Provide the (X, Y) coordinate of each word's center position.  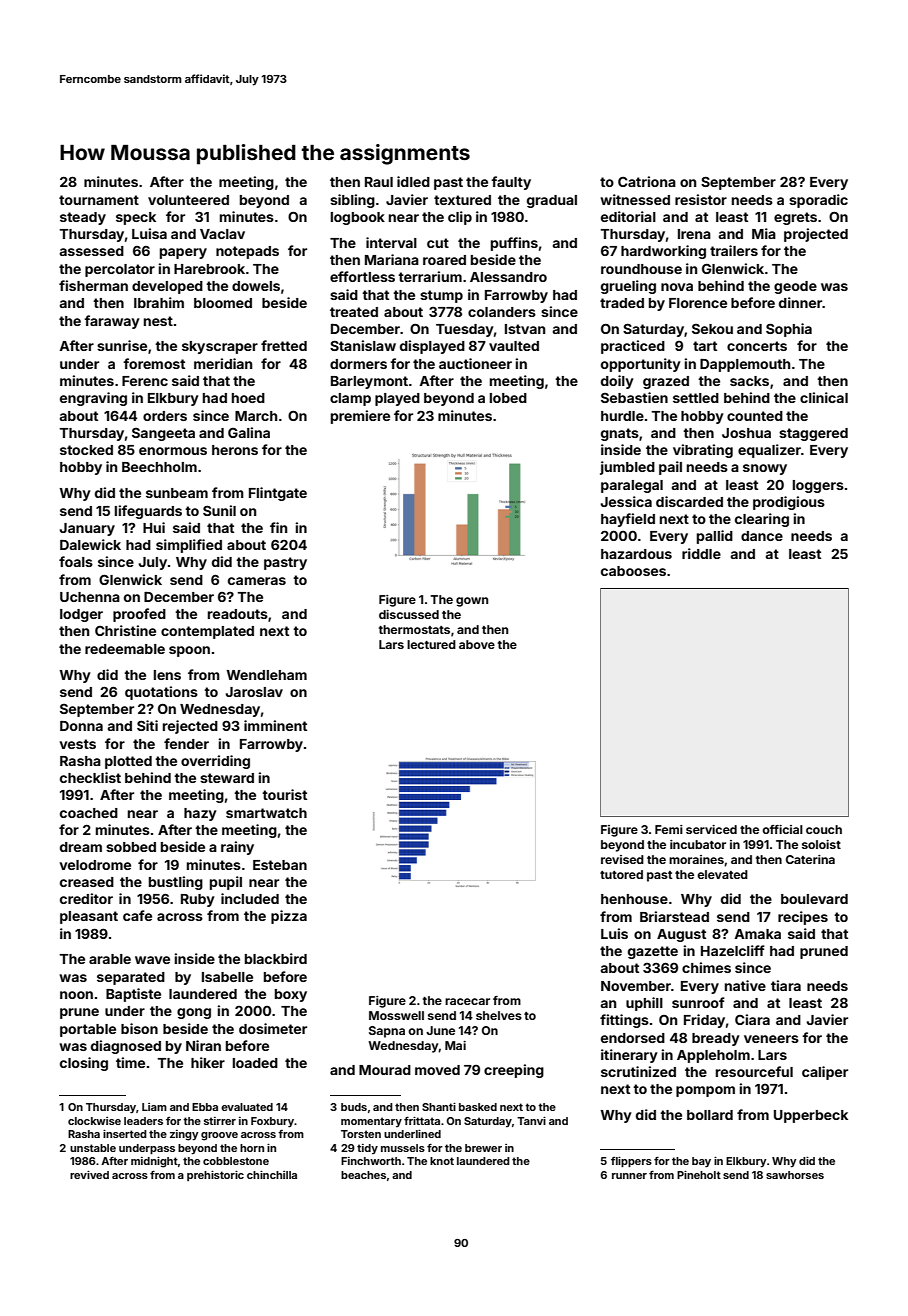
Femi (669, 829)
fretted (284, 345)
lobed (508, 398)
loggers (818, 486)
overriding (215, 762)
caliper (825, 1073)
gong (194, 1013)
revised (622, 859)
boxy (291, 995)
